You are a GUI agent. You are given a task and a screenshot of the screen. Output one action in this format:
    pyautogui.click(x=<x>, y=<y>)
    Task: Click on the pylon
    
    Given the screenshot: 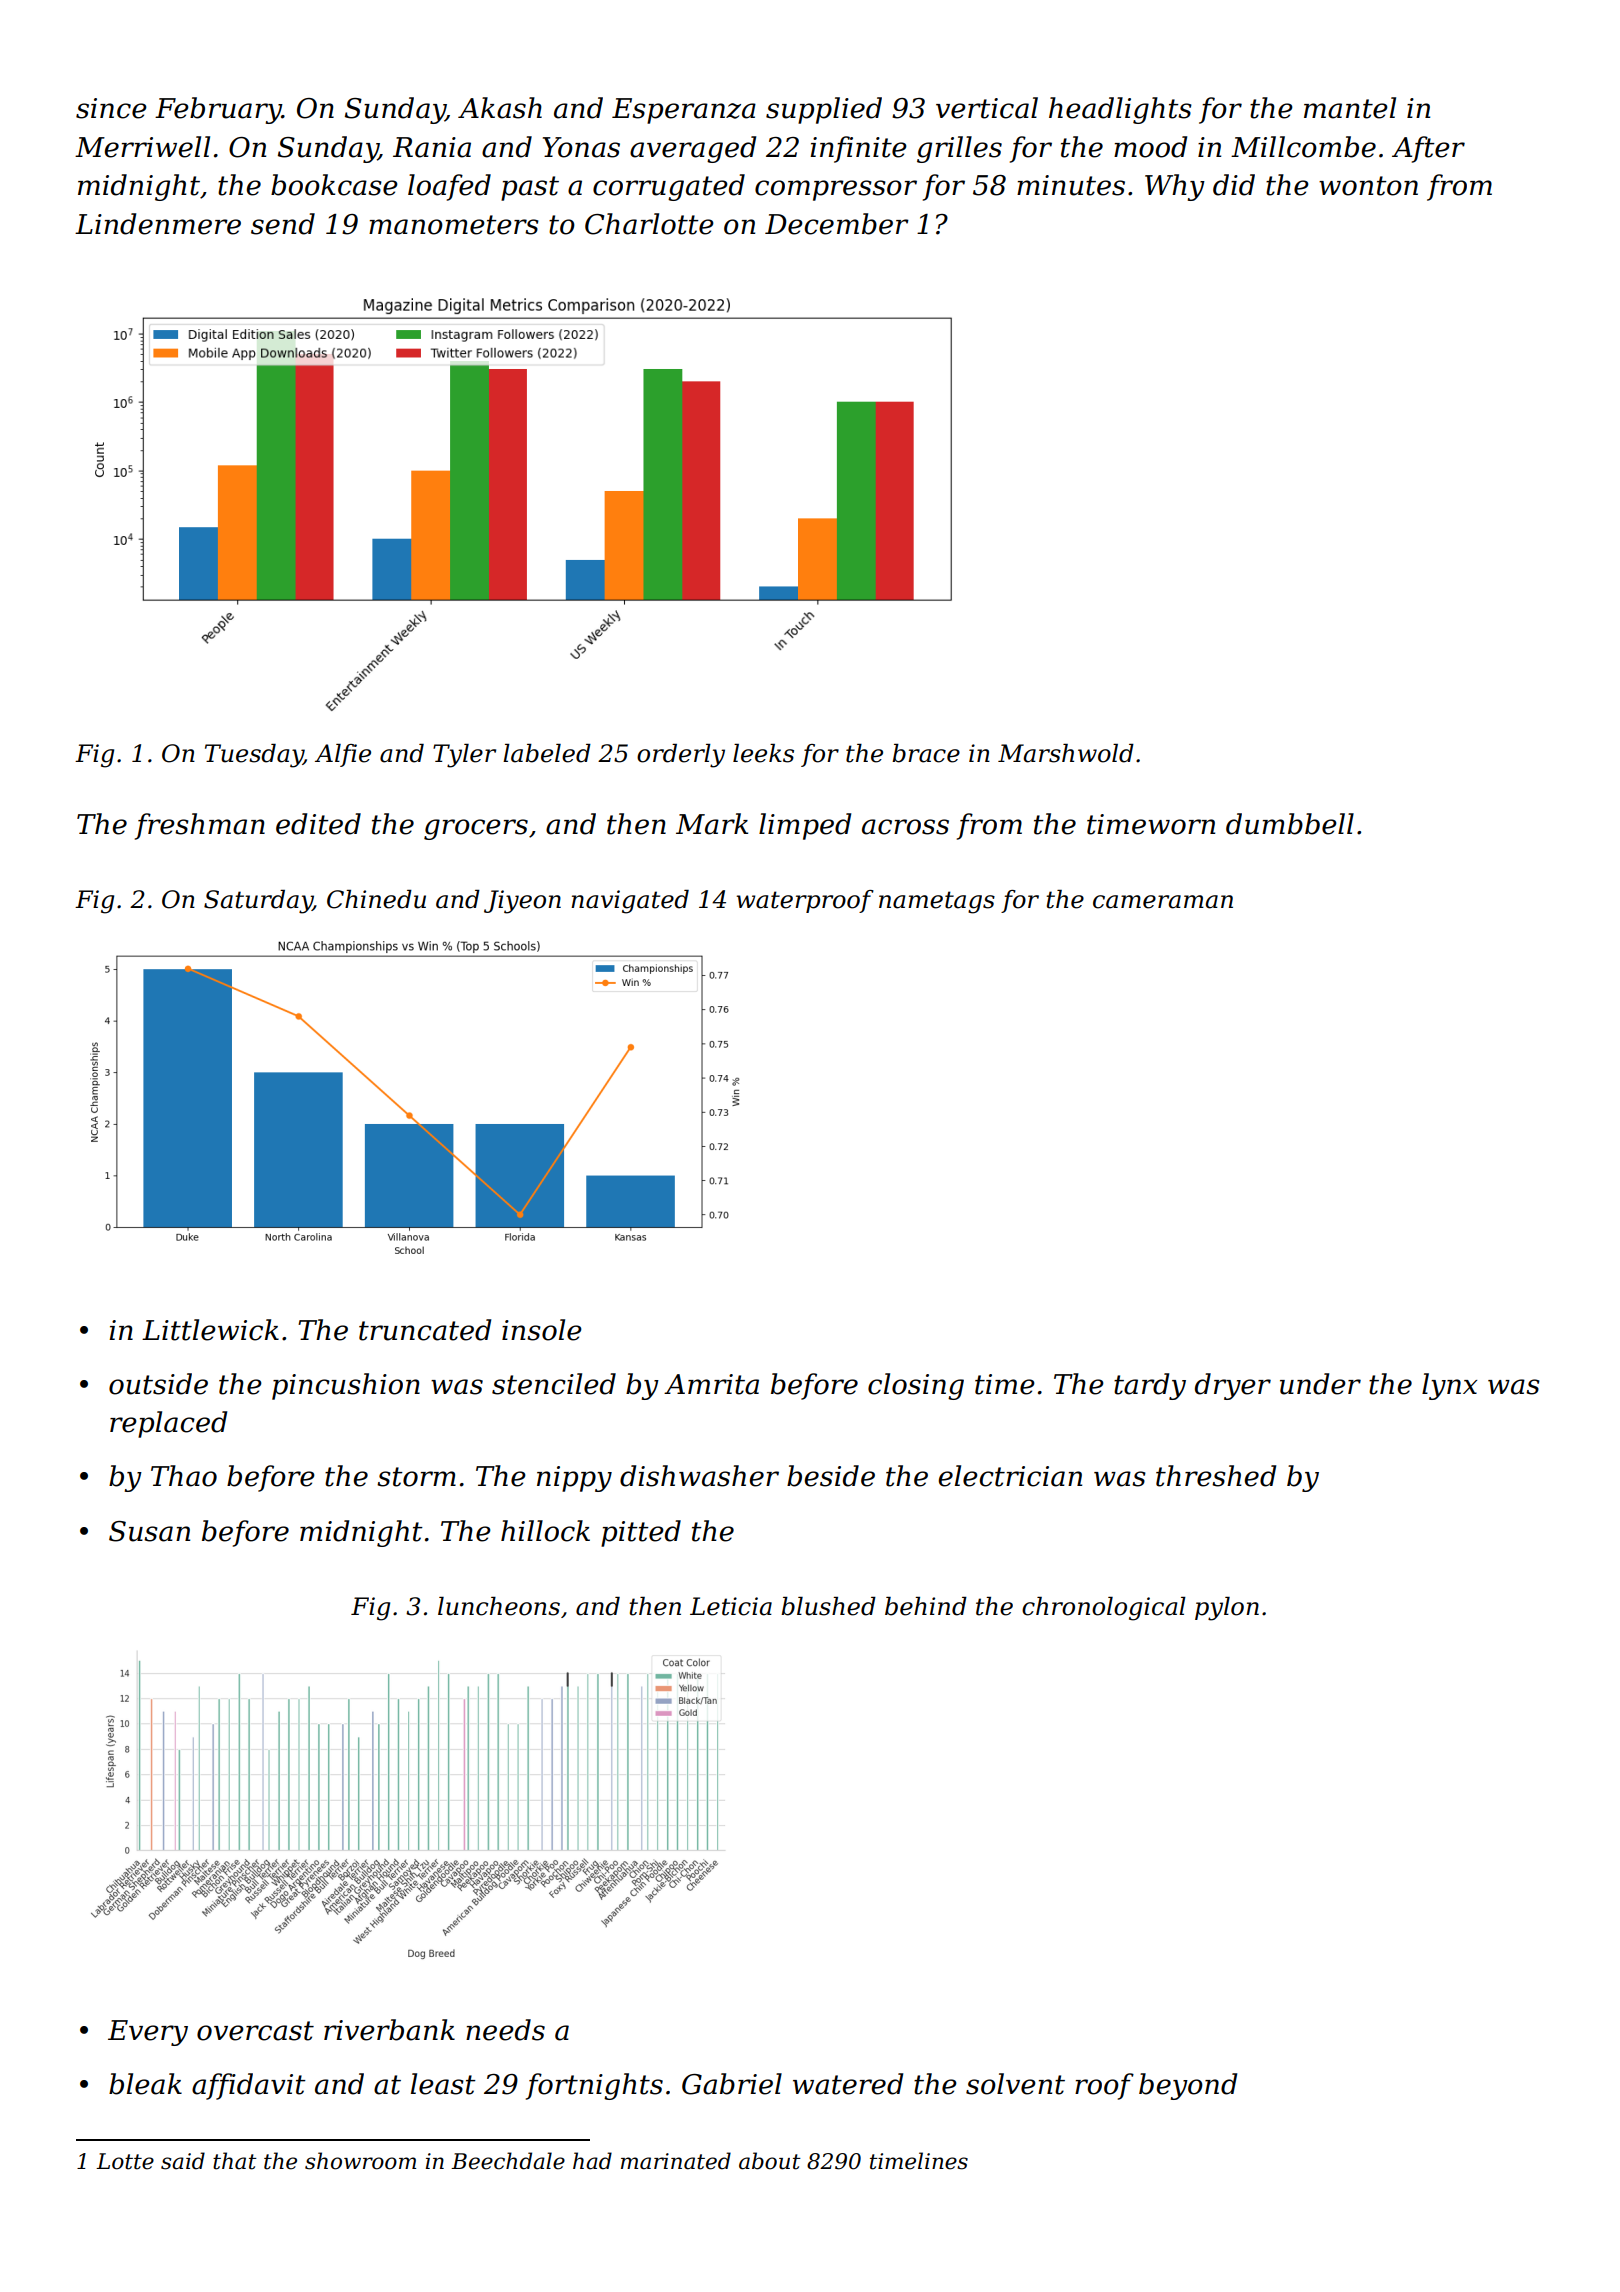 What is the action you would take?
    pyautogui.click(x=1227, y=1609)
